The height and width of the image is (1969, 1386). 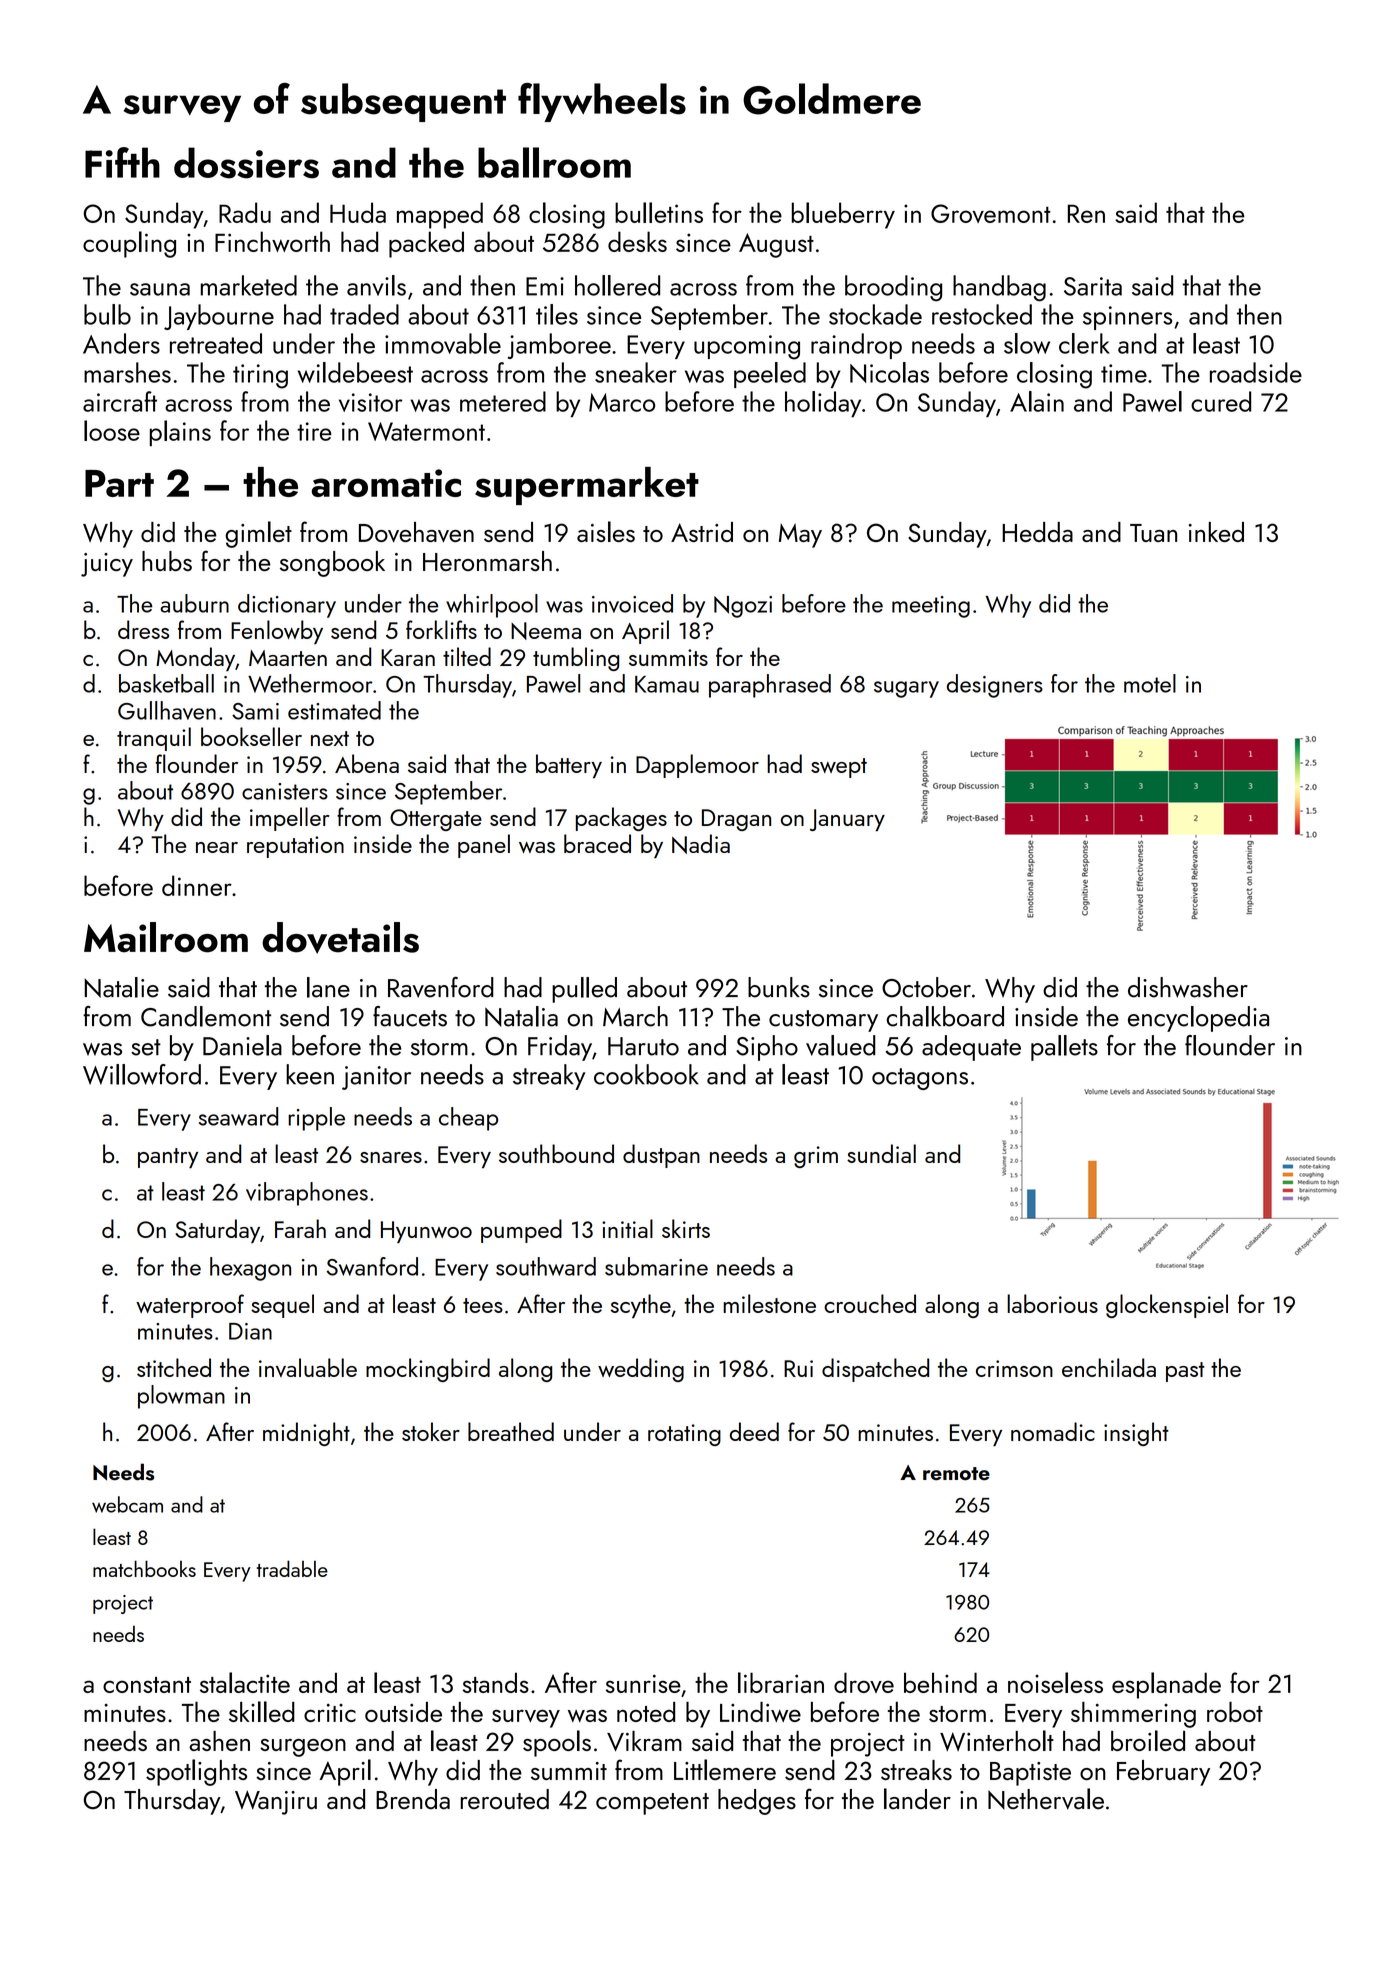 I want to click on rotating, so click(x=684, y=1435).
